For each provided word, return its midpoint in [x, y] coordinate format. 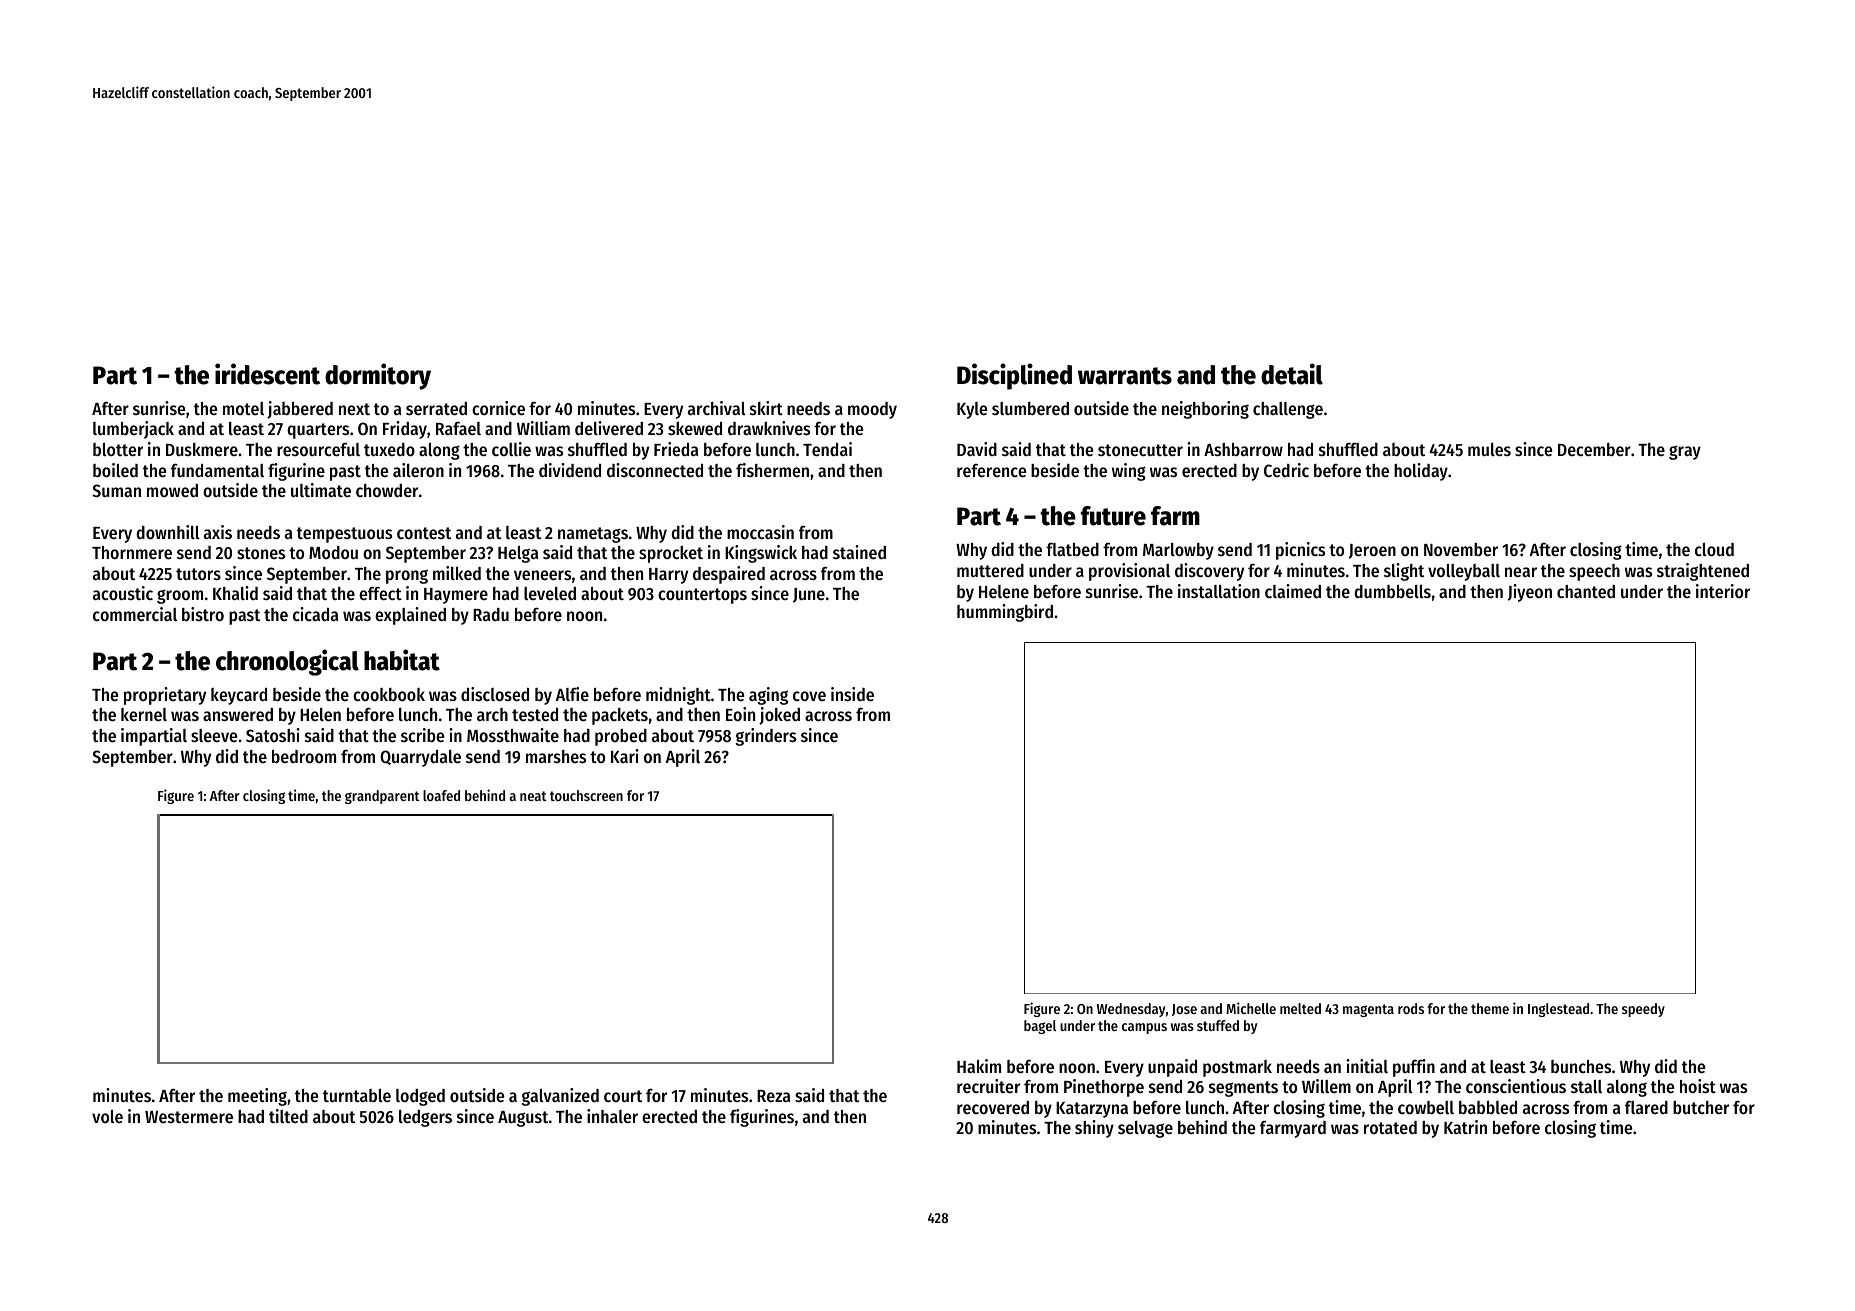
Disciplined [1014, 376]
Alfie [572, 694]
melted [1300, 1008]
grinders [766, 737]
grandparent [382, 797]
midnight [678, 696]
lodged [420, 1097]
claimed [1293, 591]
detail [1292, 374]
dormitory [378, 376]
